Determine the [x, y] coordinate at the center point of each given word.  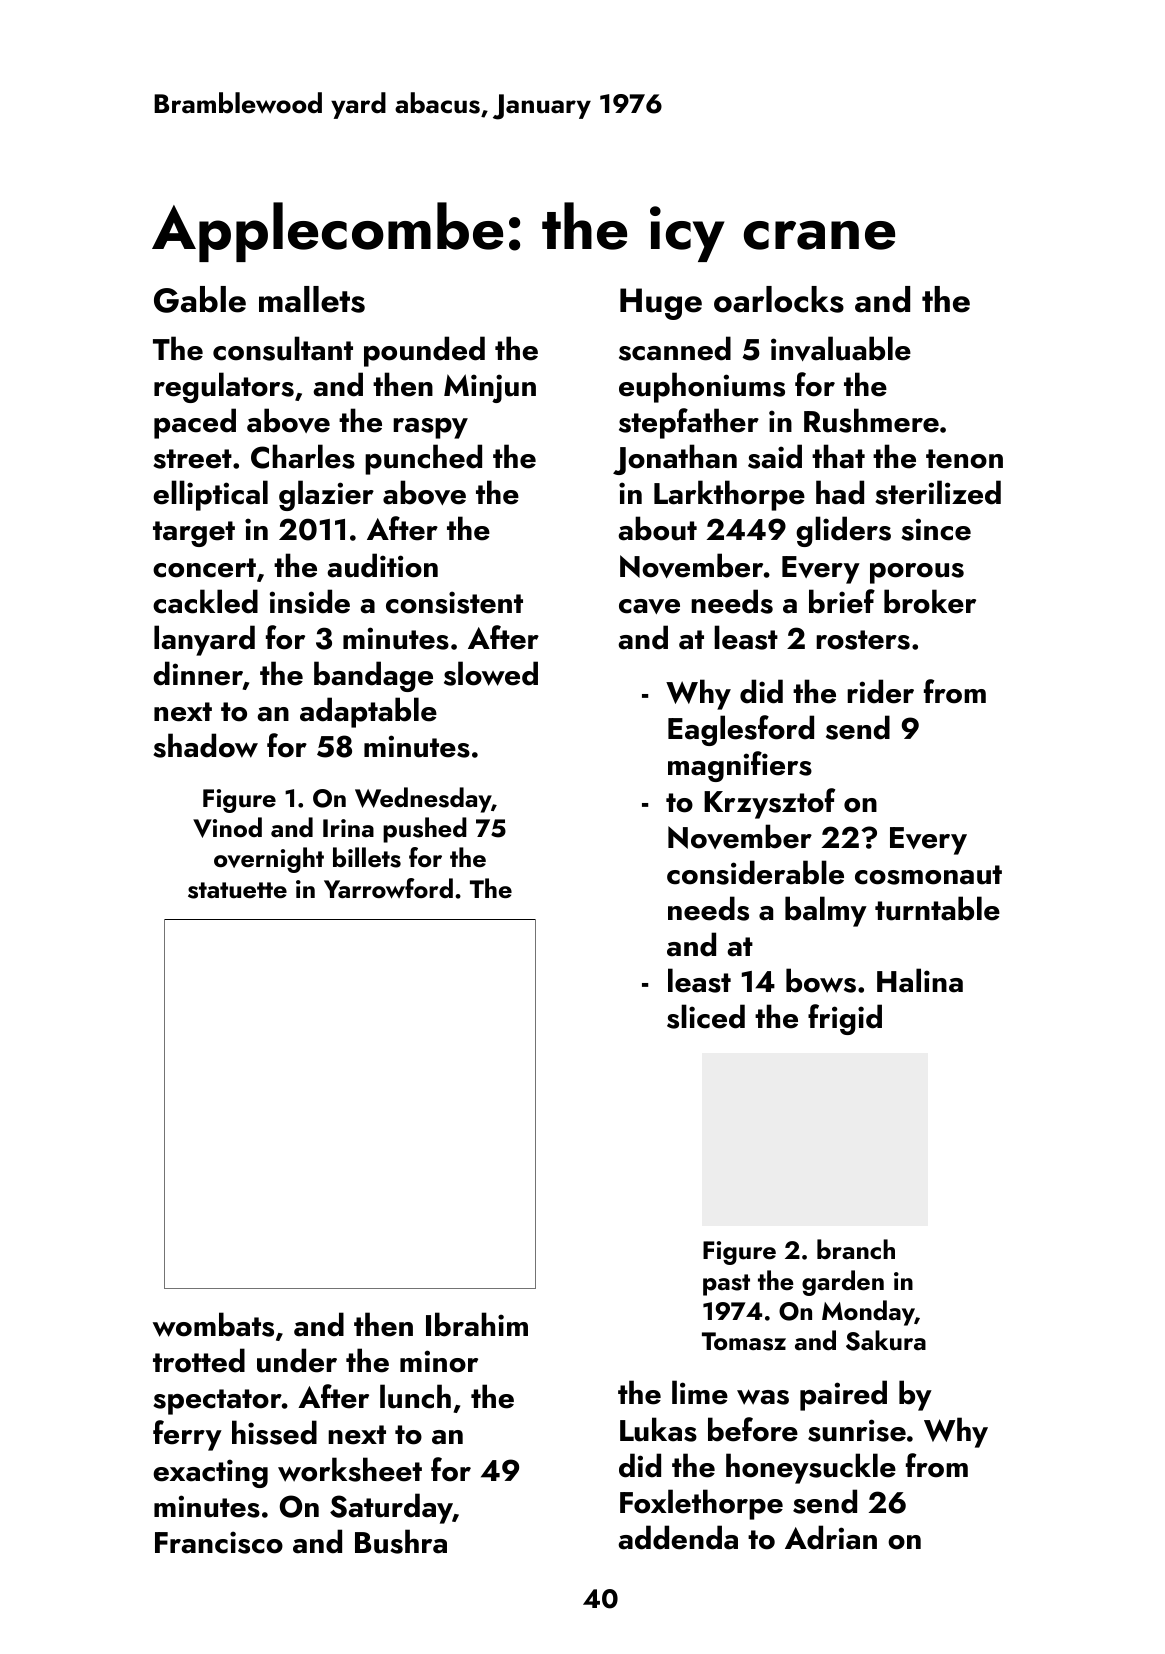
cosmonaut [928, 875]
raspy [430, 428]
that [838, 456]
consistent [454, 602]
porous [917, 573]
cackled [205, 601]
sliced [706, 1016]
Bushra [401, 1541]
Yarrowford [388, 888]
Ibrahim [477, 1324]
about [657, 528]
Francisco [219, 1542]
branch [856, 1249]
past [726, 1285]
